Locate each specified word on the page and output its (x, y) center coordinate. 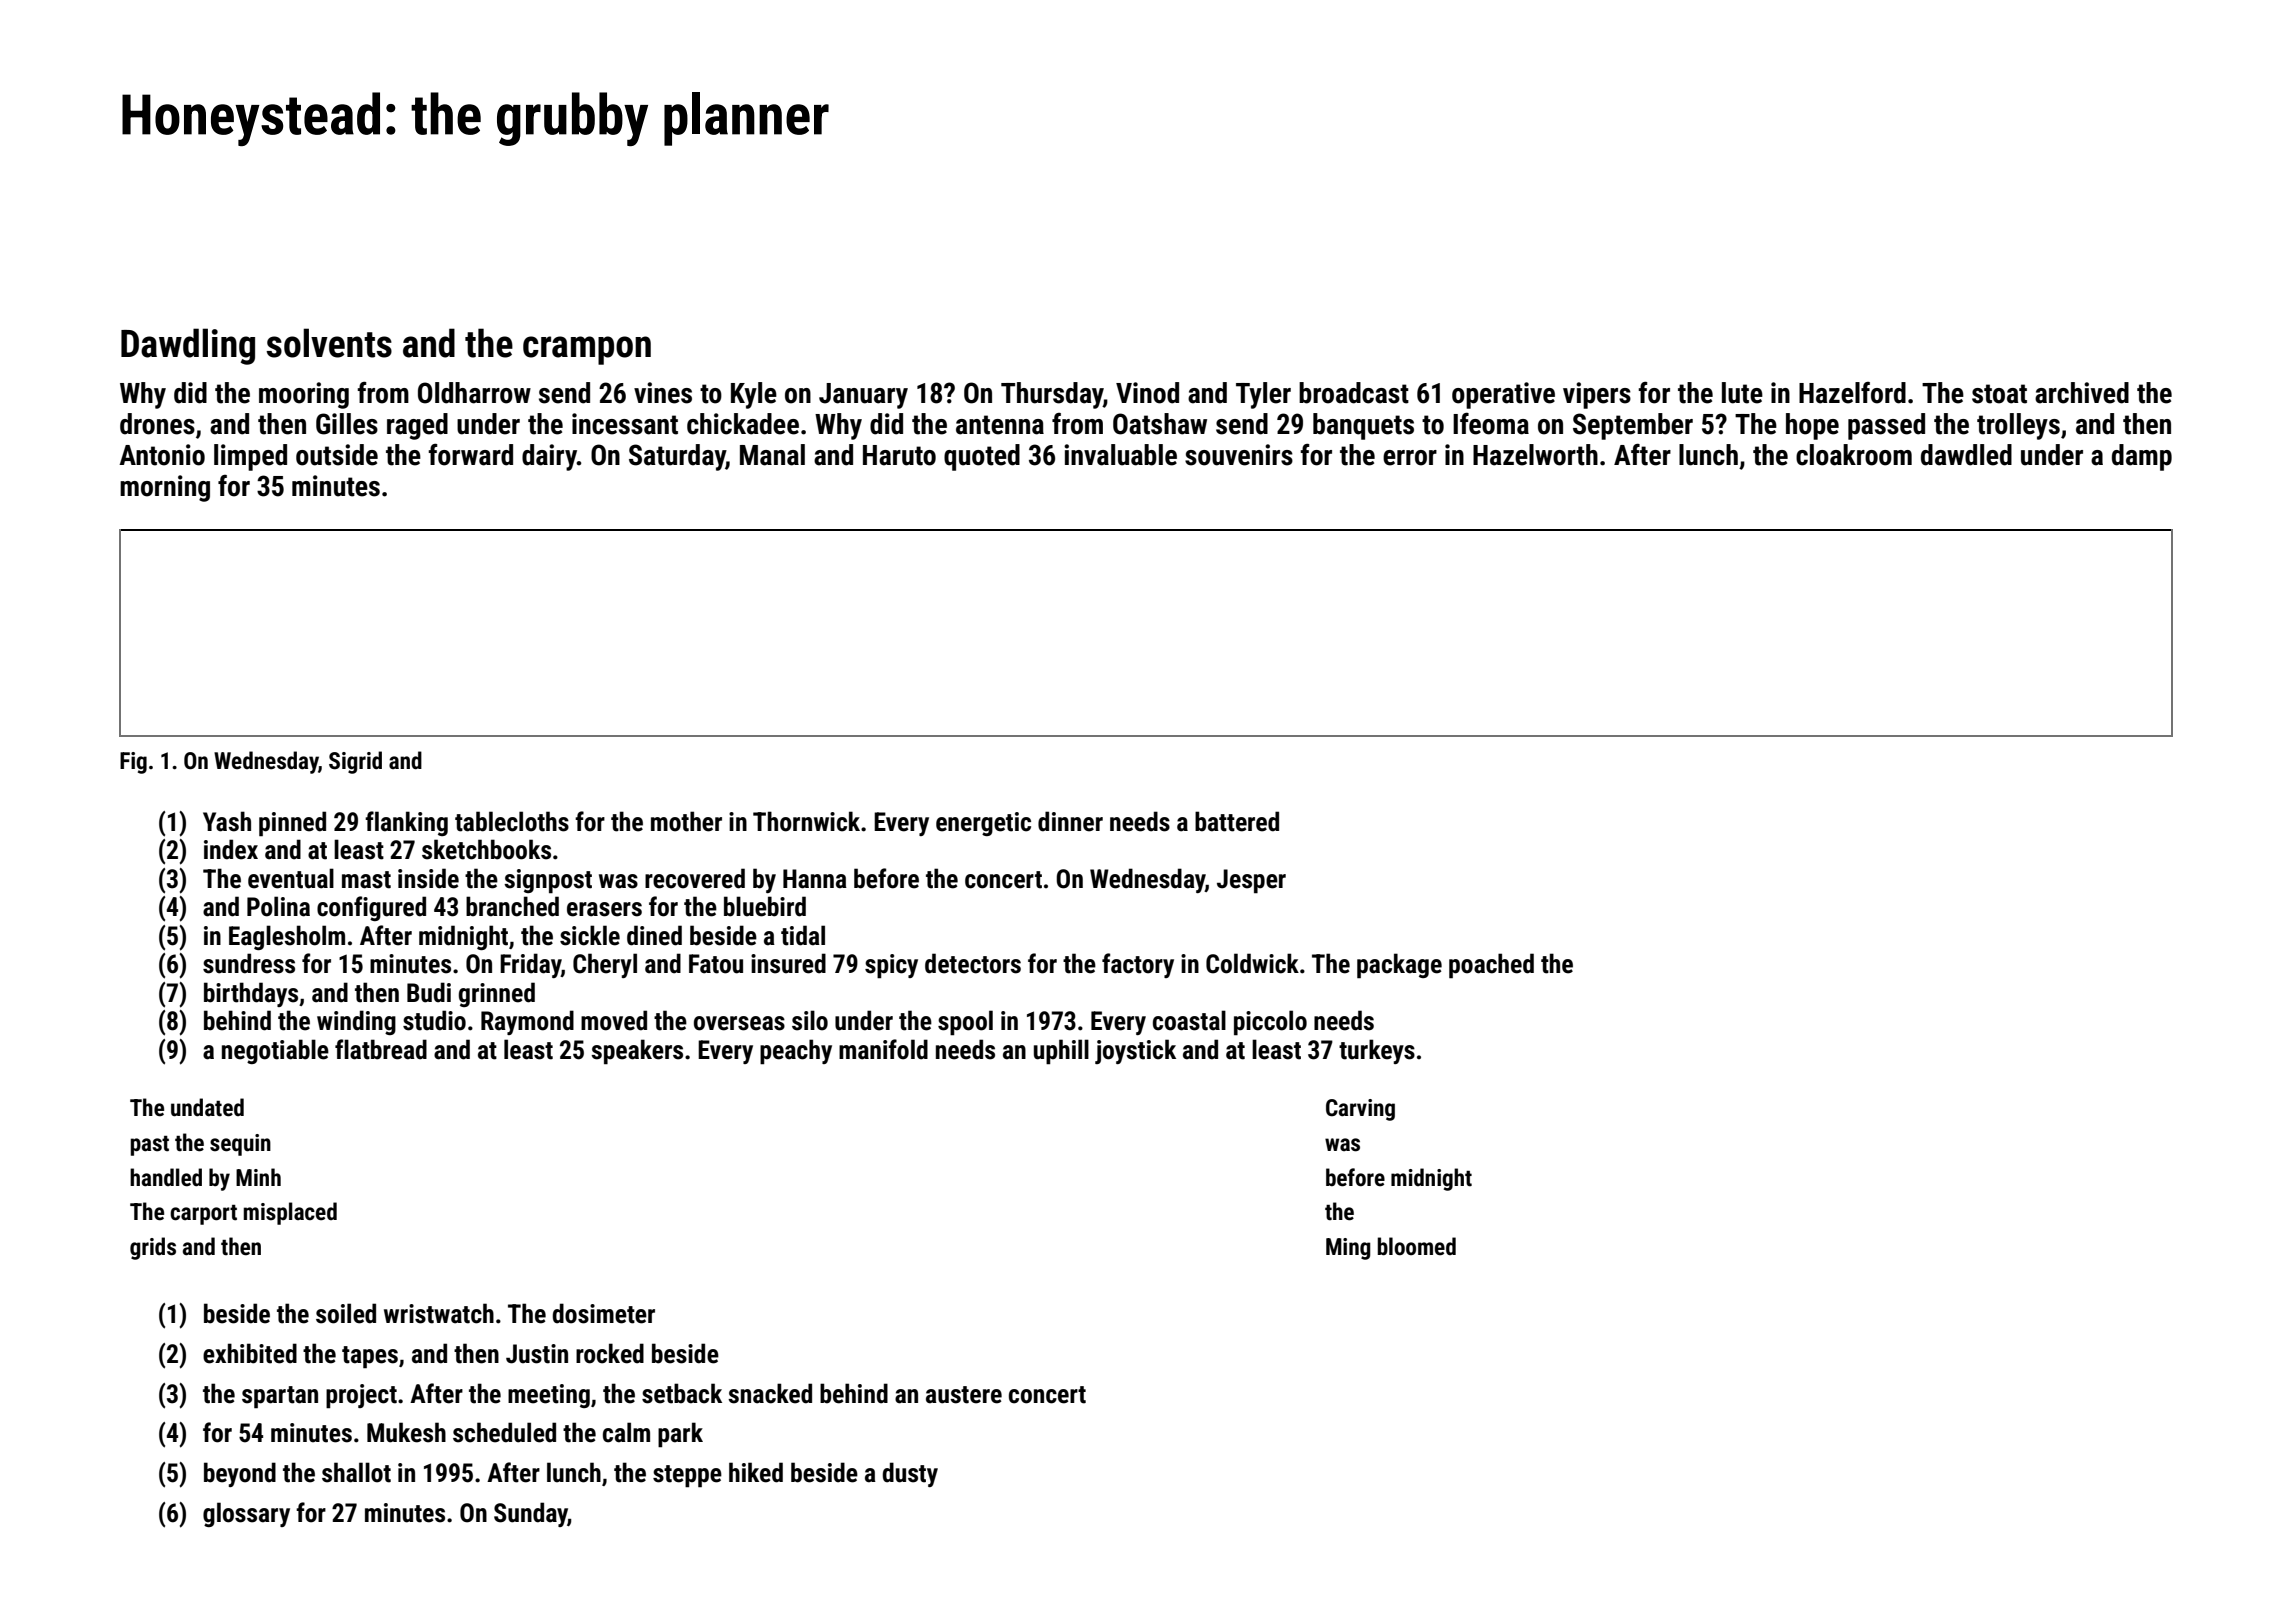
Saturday (677, 457)
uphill (1061, 1052)
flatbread (381, 1049)
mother (686, 821)
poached (1491, 966)
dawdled (1966, 455)
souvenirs (1239, 455)
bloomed (1417, 1246)
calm (626, 1432)
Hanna (815, 879)
